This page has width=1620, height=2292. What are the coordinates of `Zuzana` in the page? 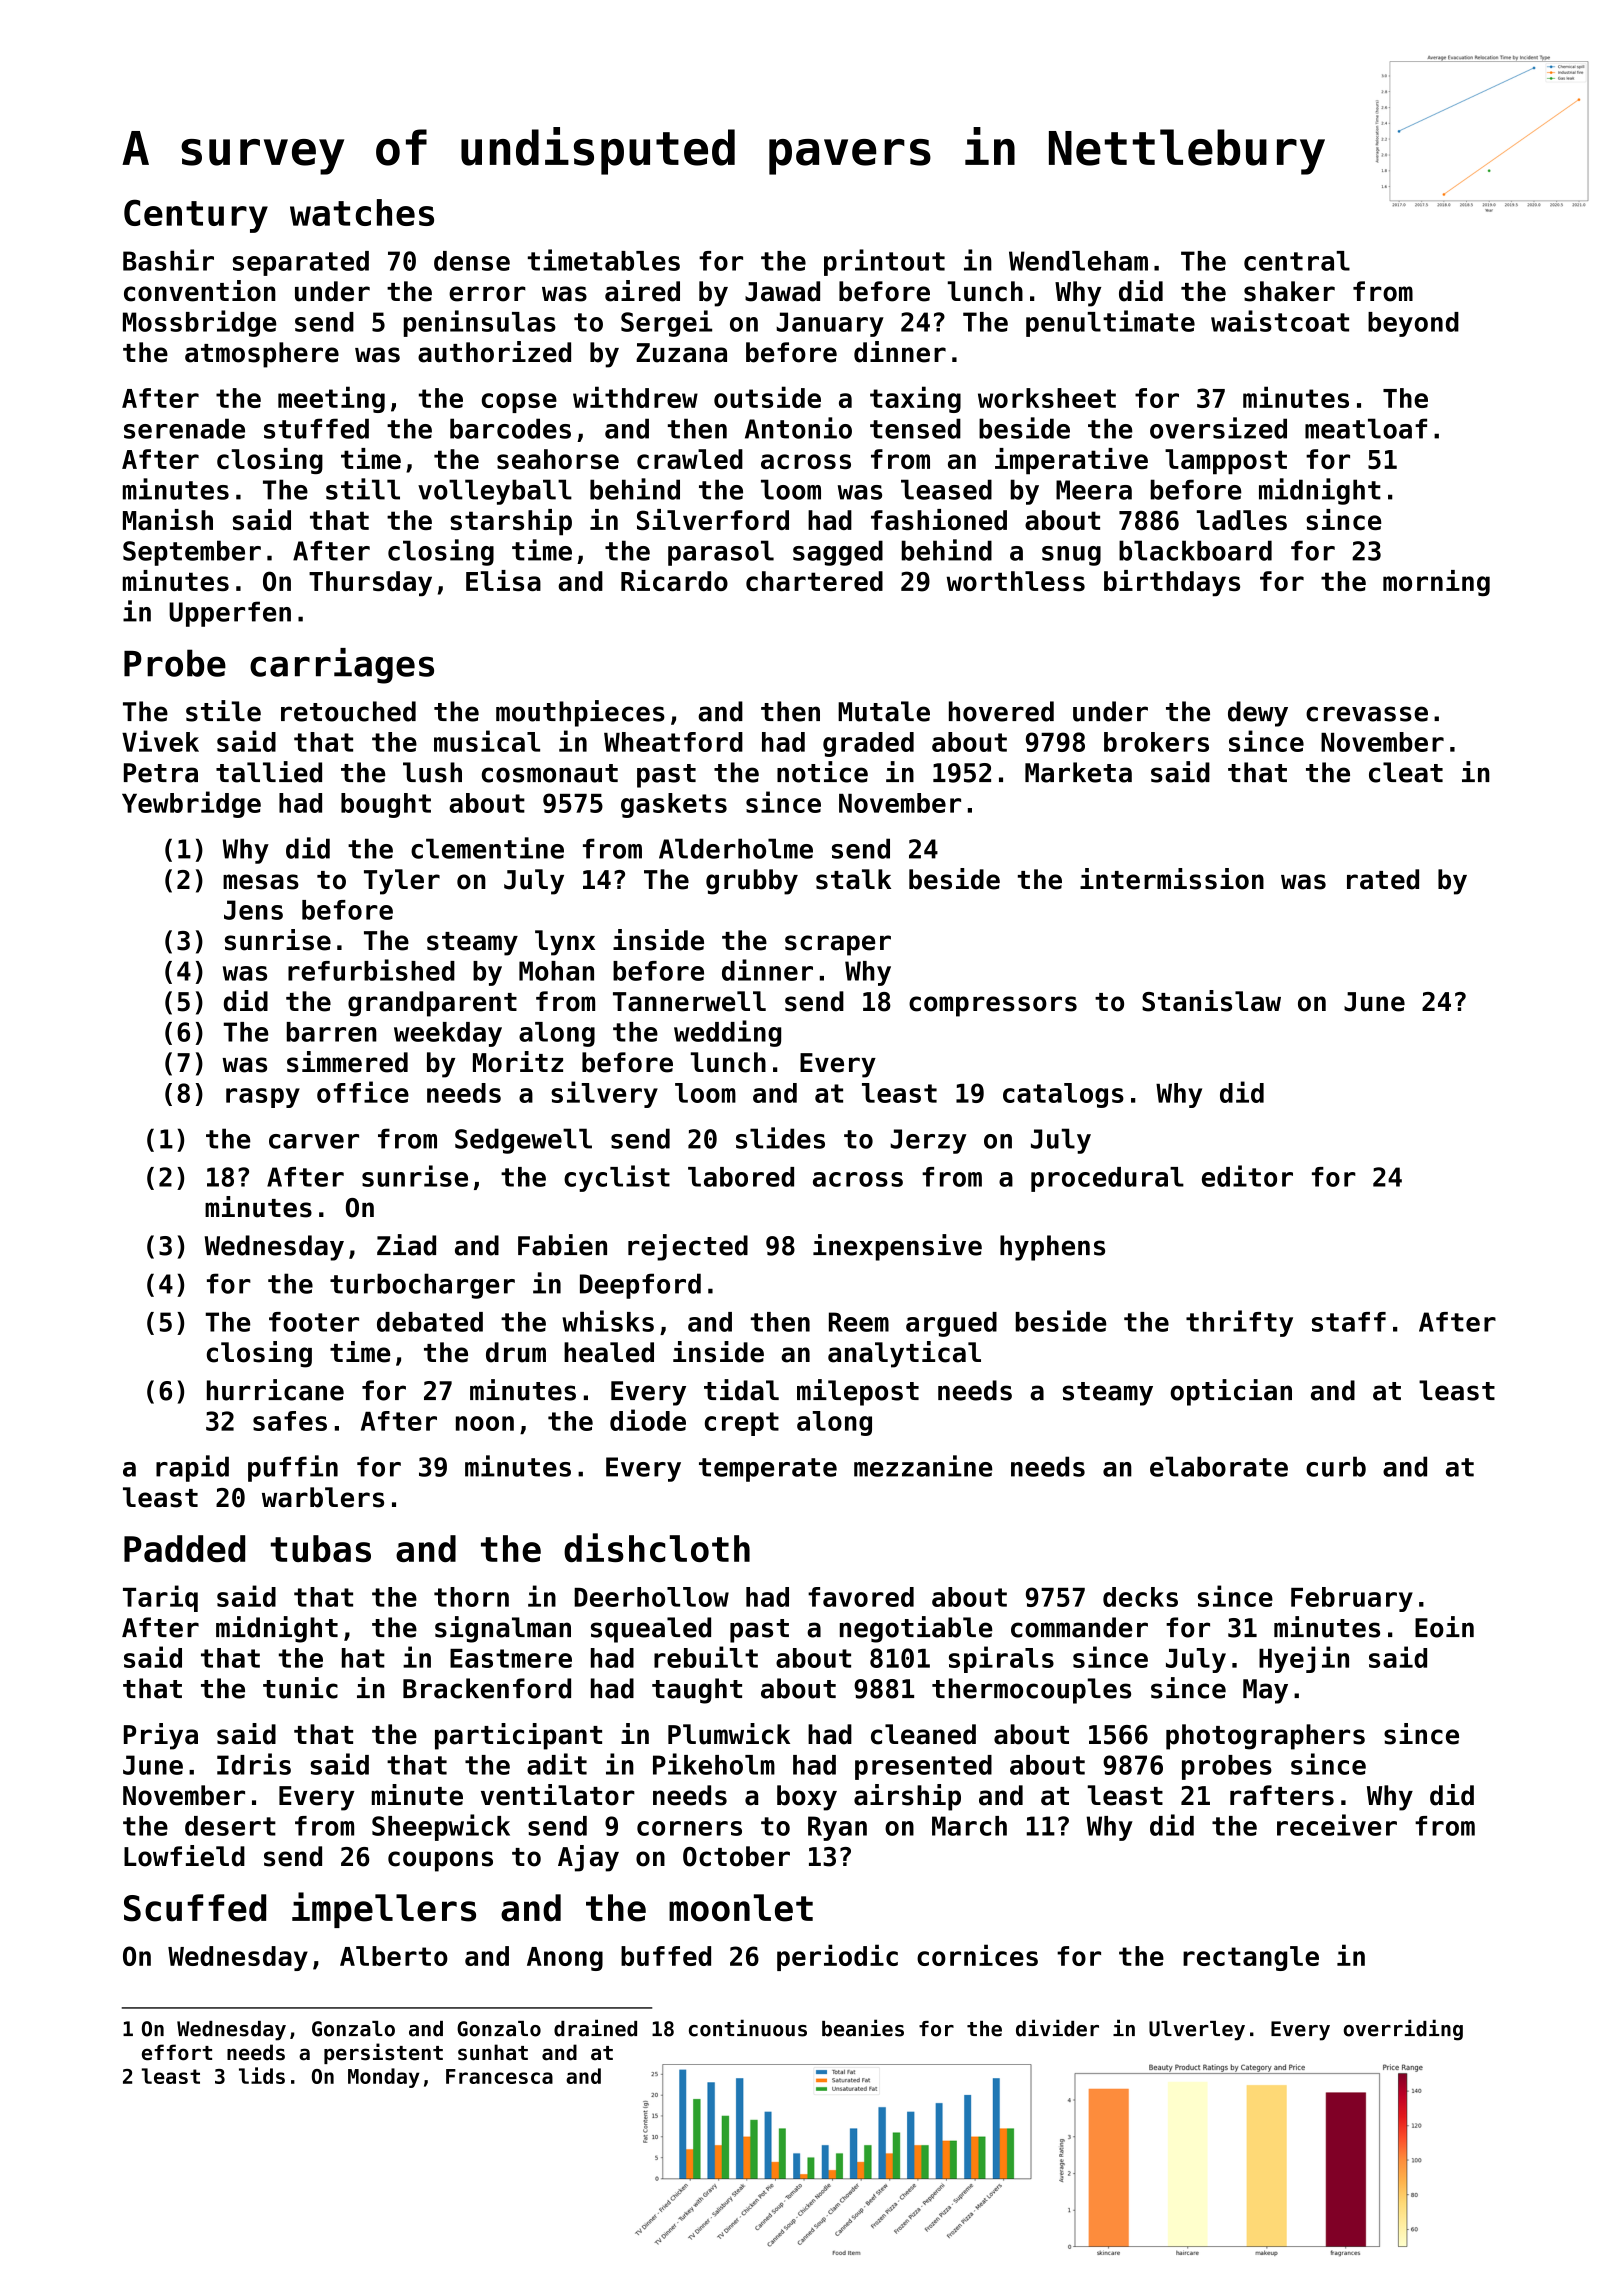 It's located at (681, 353).
